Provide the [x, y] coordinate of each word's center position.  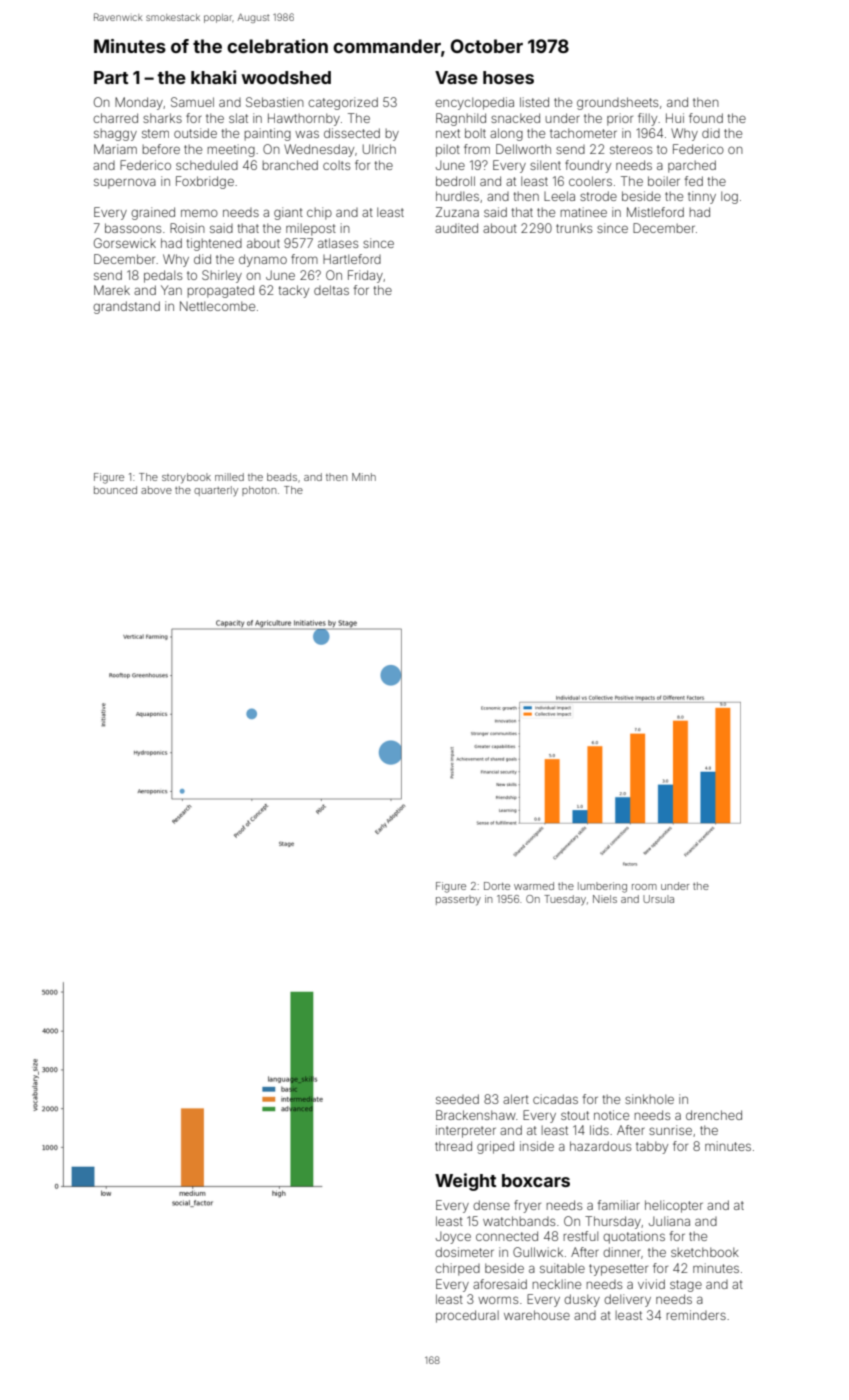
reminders [696, 1315]
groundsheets [617, 103]
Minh [364, 477]
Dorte [497, 886]
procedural [467, 1316]
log [729, 197]
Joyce [453, 1237]
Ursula [658, 899]
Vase [456, 77]
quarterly [216, 491]
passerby [458, 900]
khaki [213, 77]
